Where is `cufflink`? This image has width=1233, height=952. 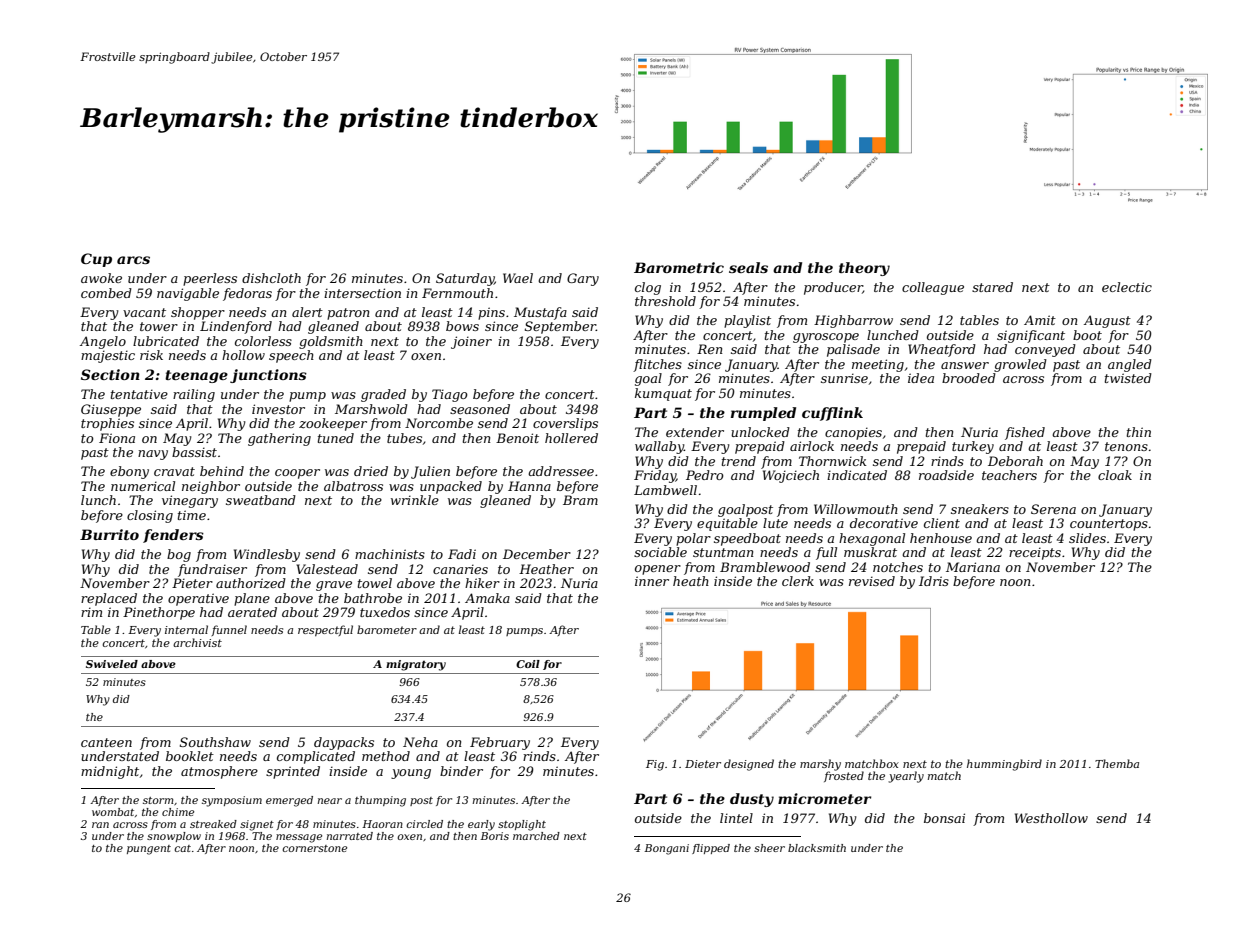 cufflink is located at coordinates (832, 414).
